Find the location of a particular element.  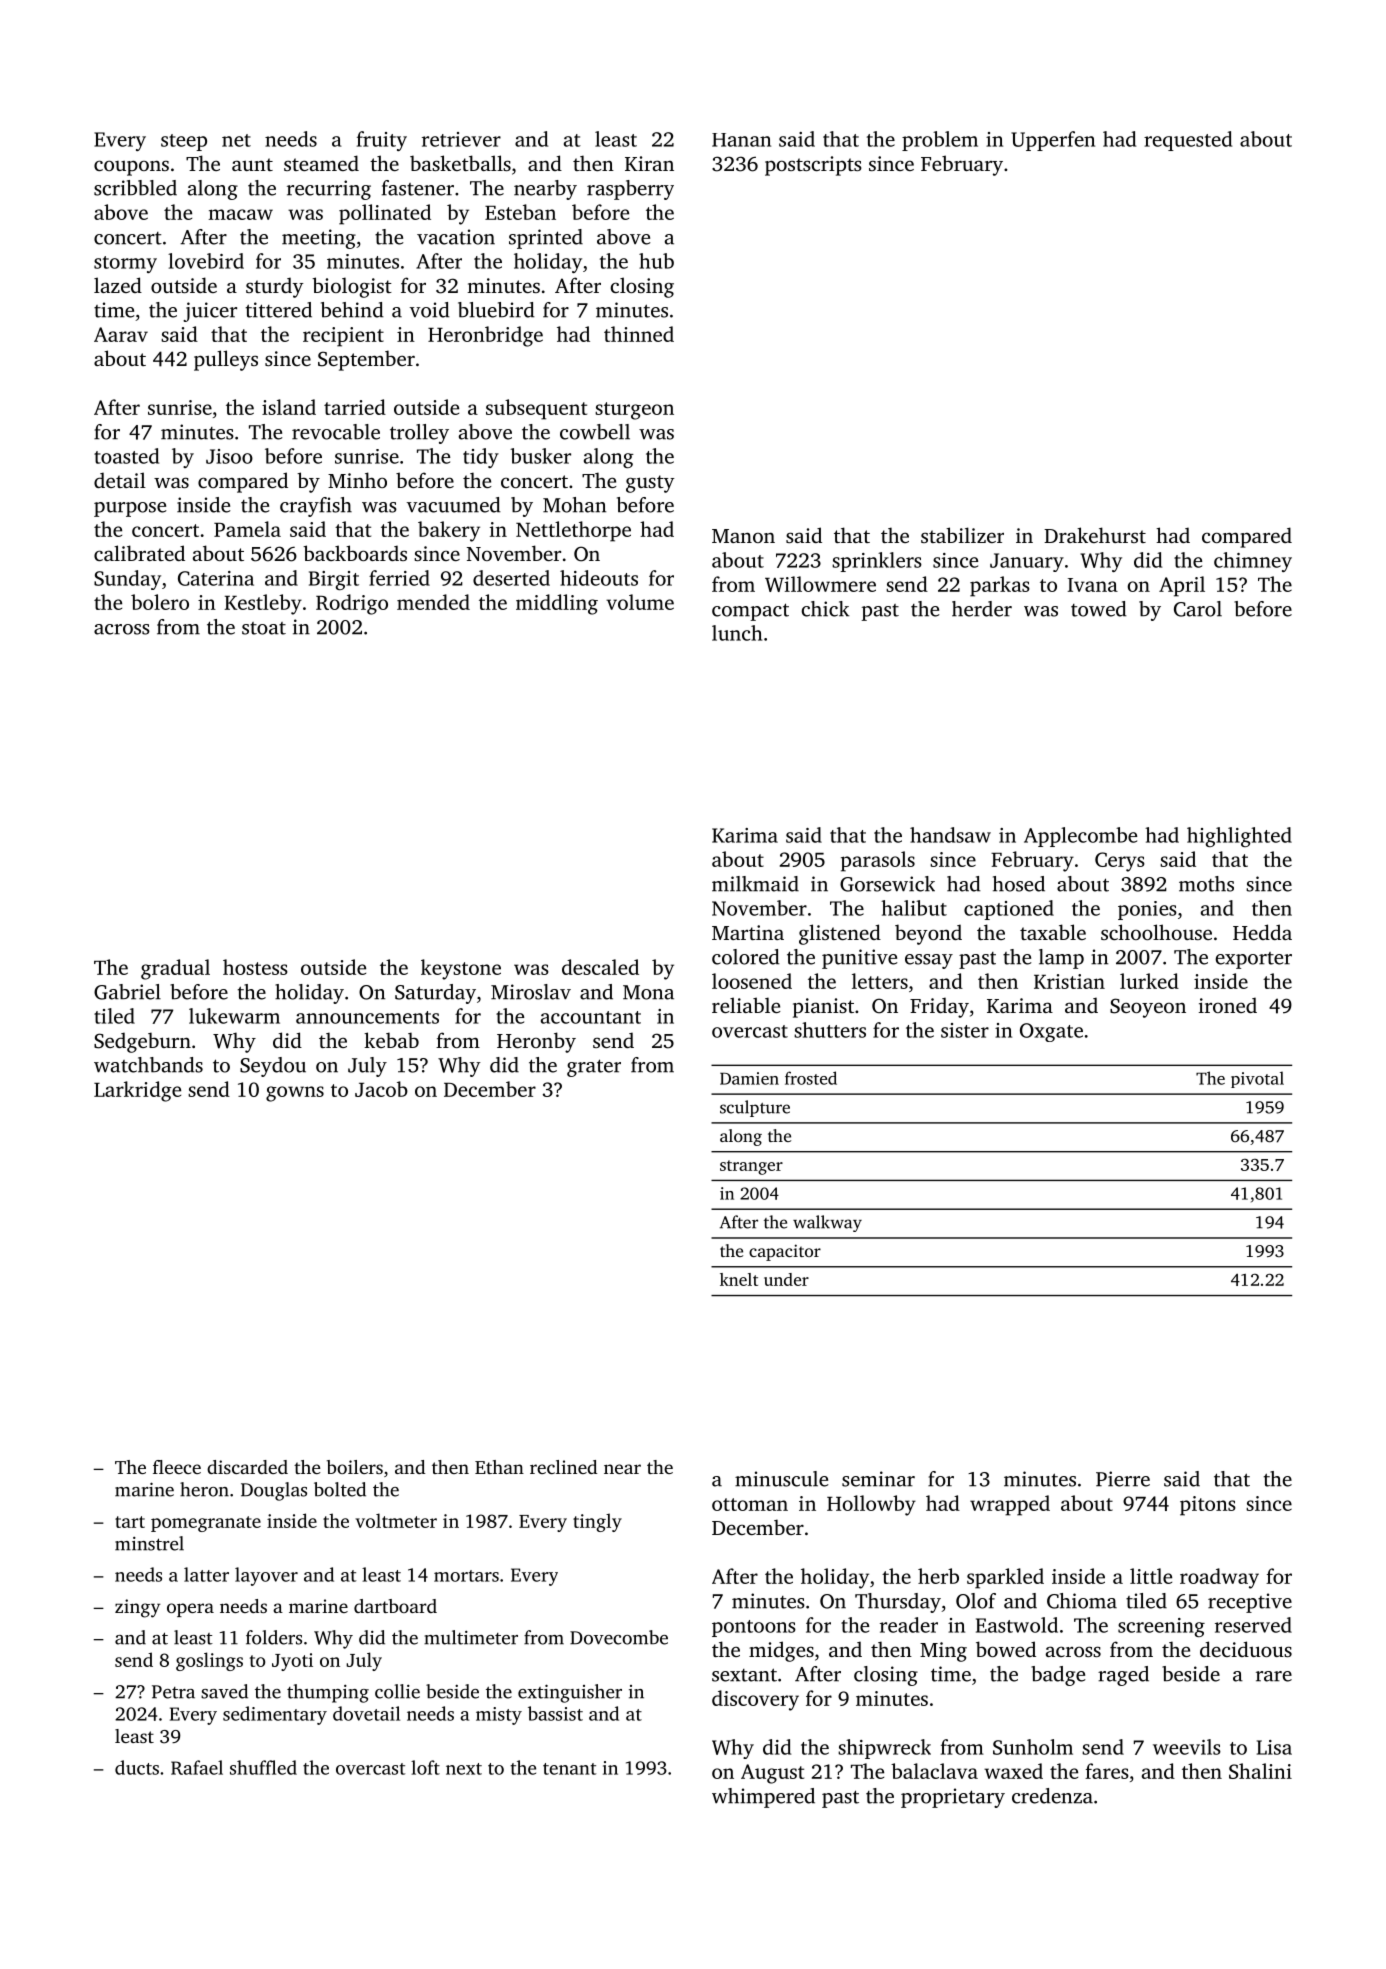

lunch is located at coordinates (737, 633).
